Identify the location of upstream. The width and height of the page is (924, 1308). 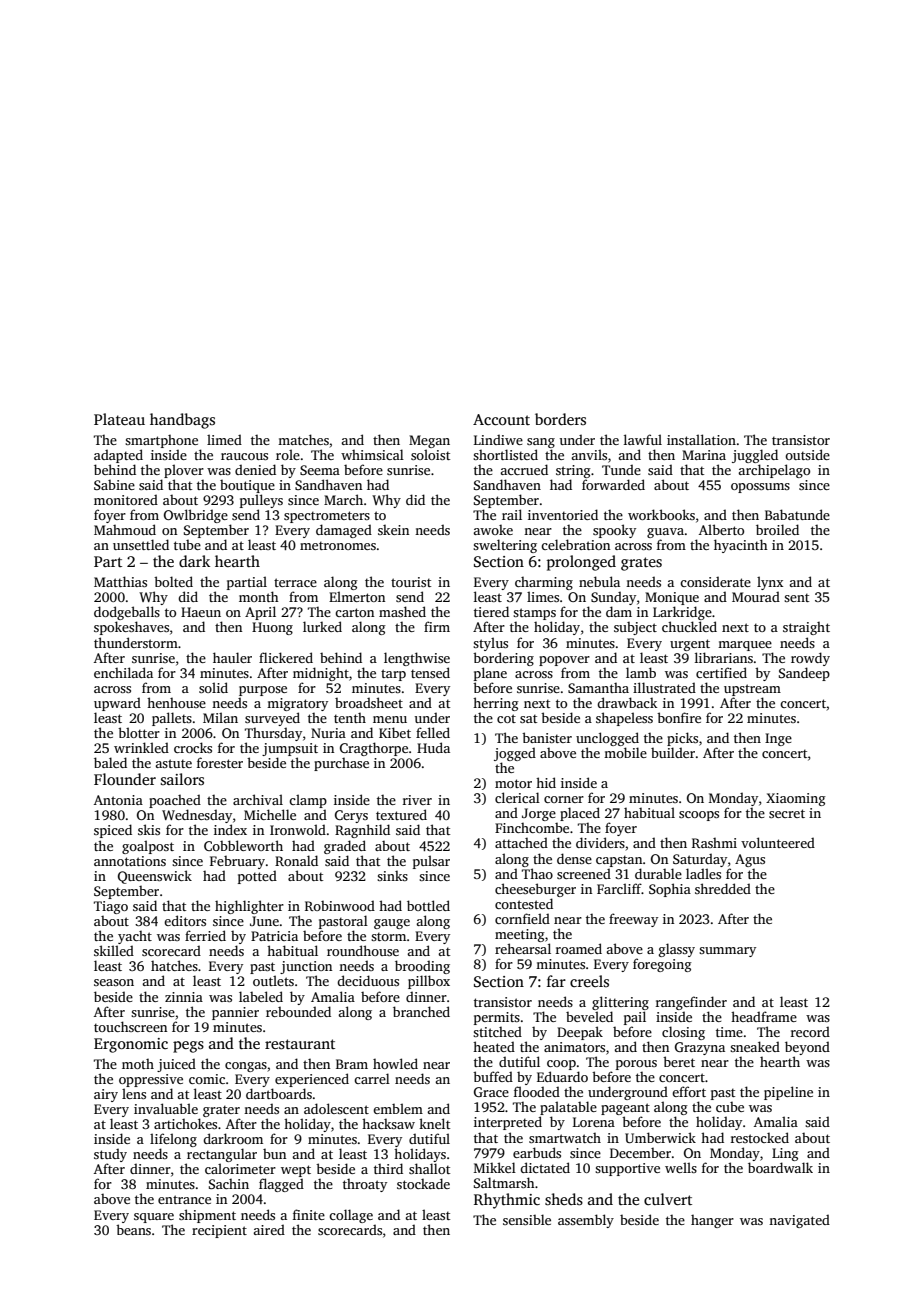
(752, 690).
